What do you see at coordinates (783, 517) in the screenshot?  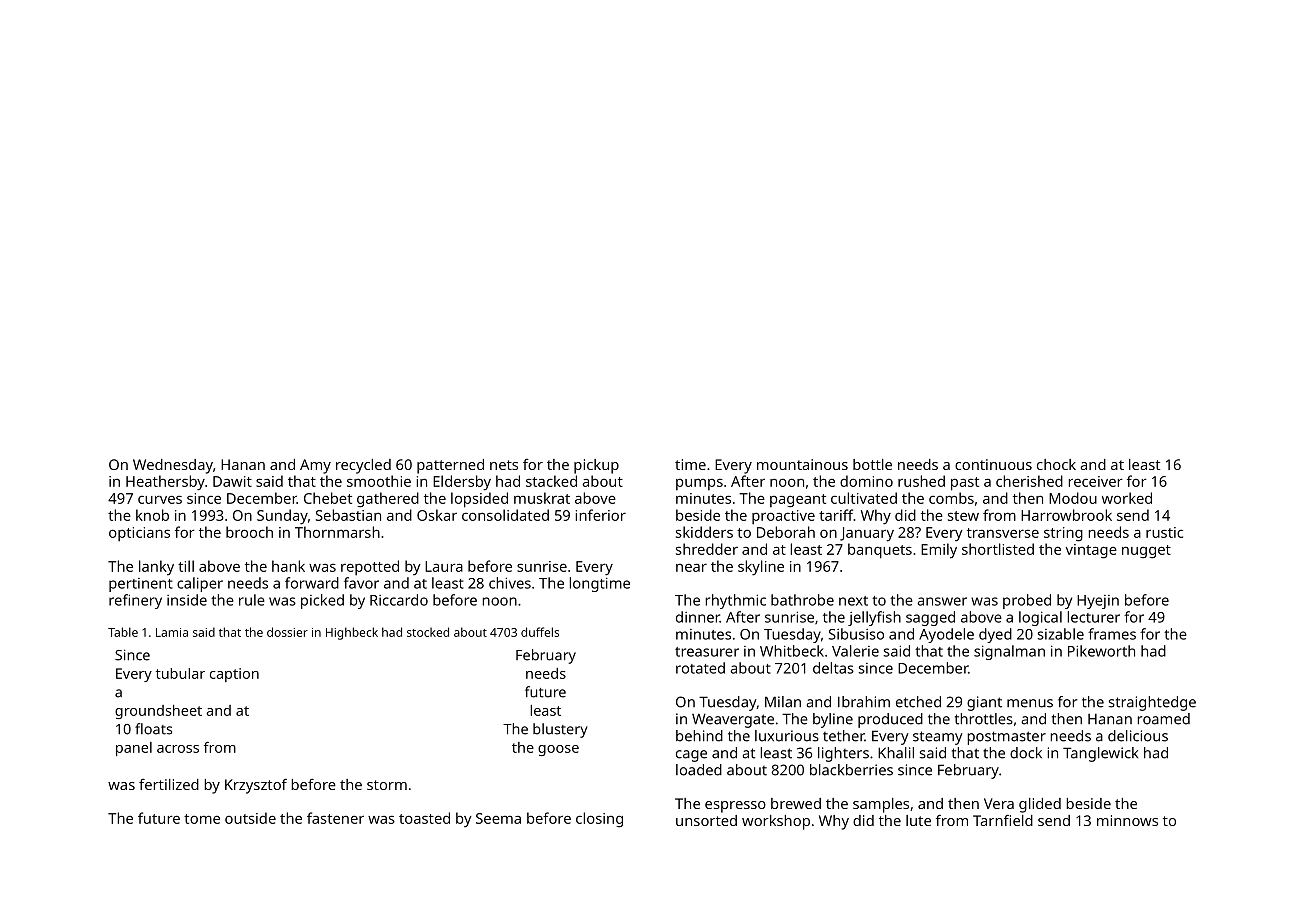 I see `proactive` at bounding box center [783, 517].
